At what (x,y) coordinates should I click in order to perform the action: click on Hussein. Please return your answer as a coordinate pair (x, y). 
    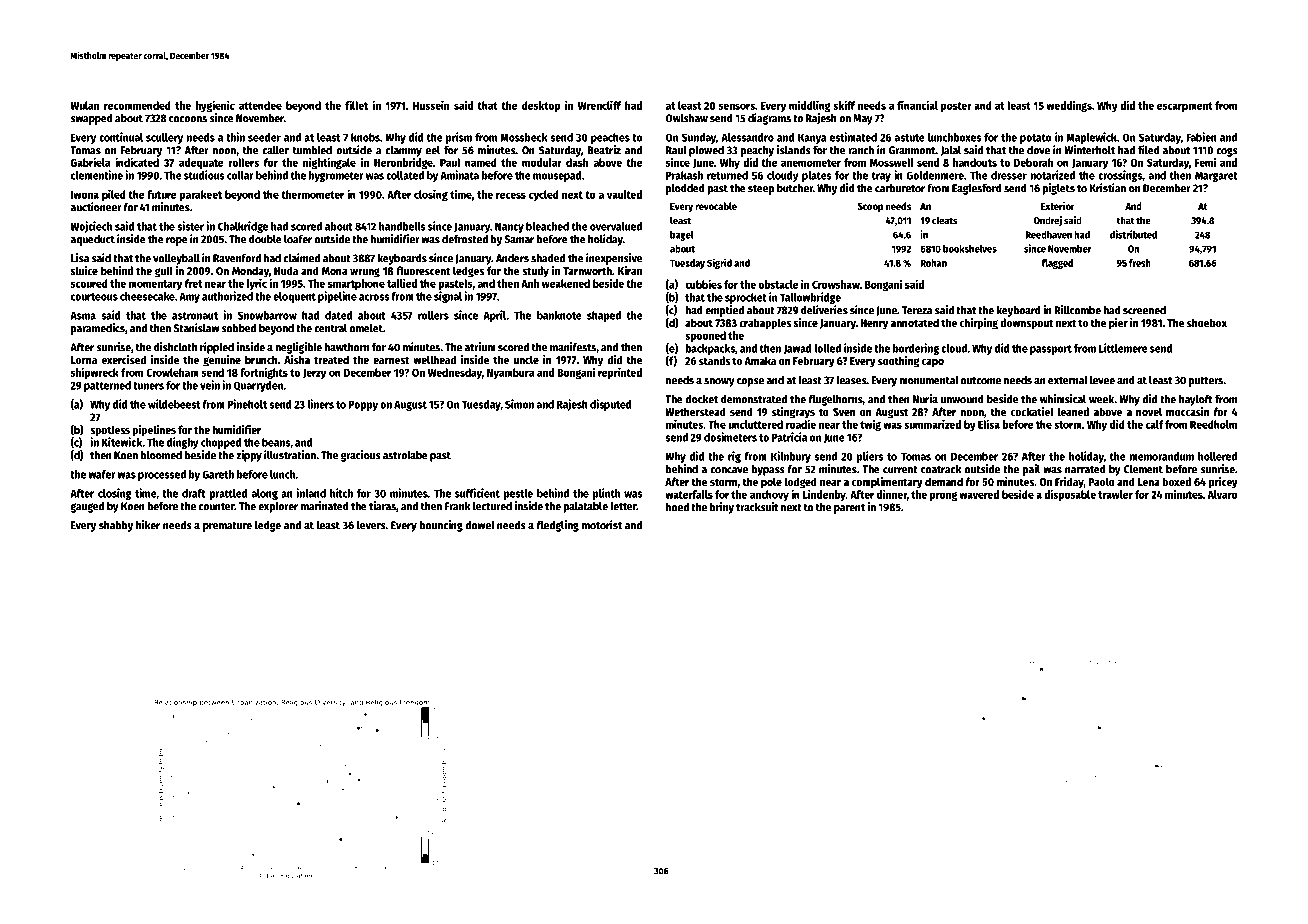
    Looking at the image, I should click on (431, 105).
